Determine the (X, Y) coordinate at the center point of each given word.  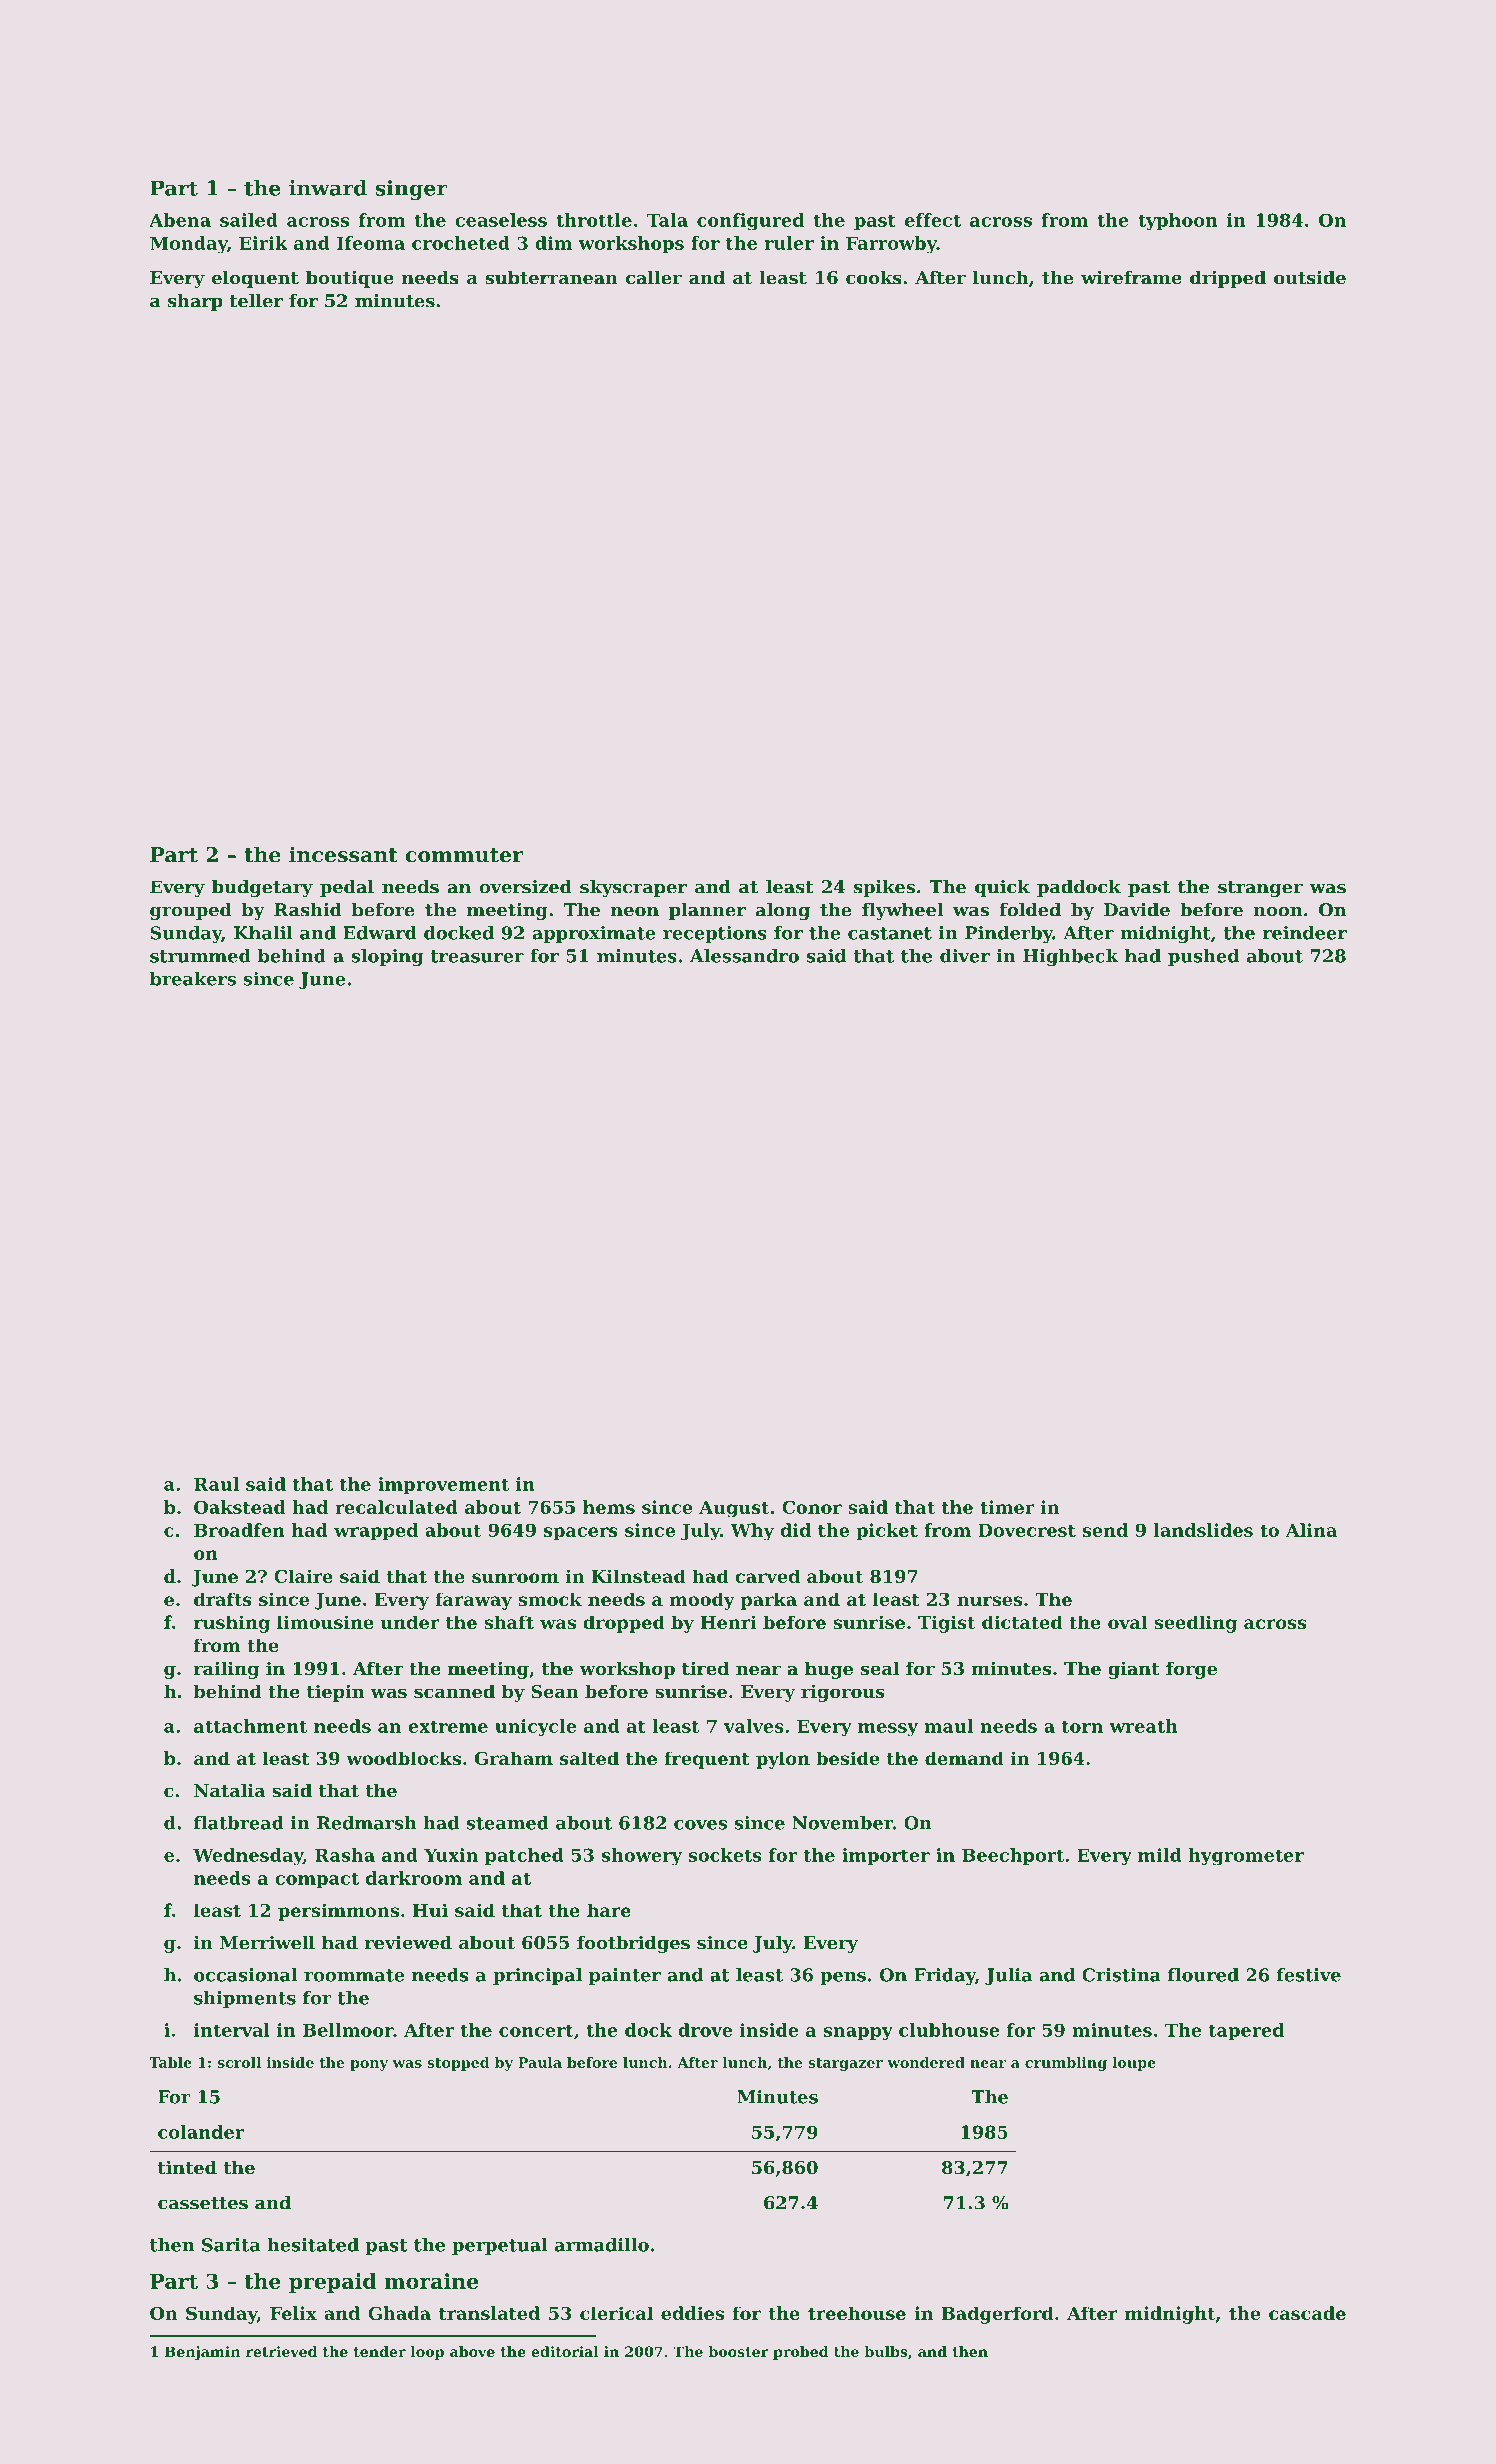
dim (553, 243)
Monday (188, 245)
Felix (293, 2313)
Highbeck (1070, 958)
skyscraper (633, 888)
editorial (565, 2351)
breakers (193, 979)
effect (933, 220)
